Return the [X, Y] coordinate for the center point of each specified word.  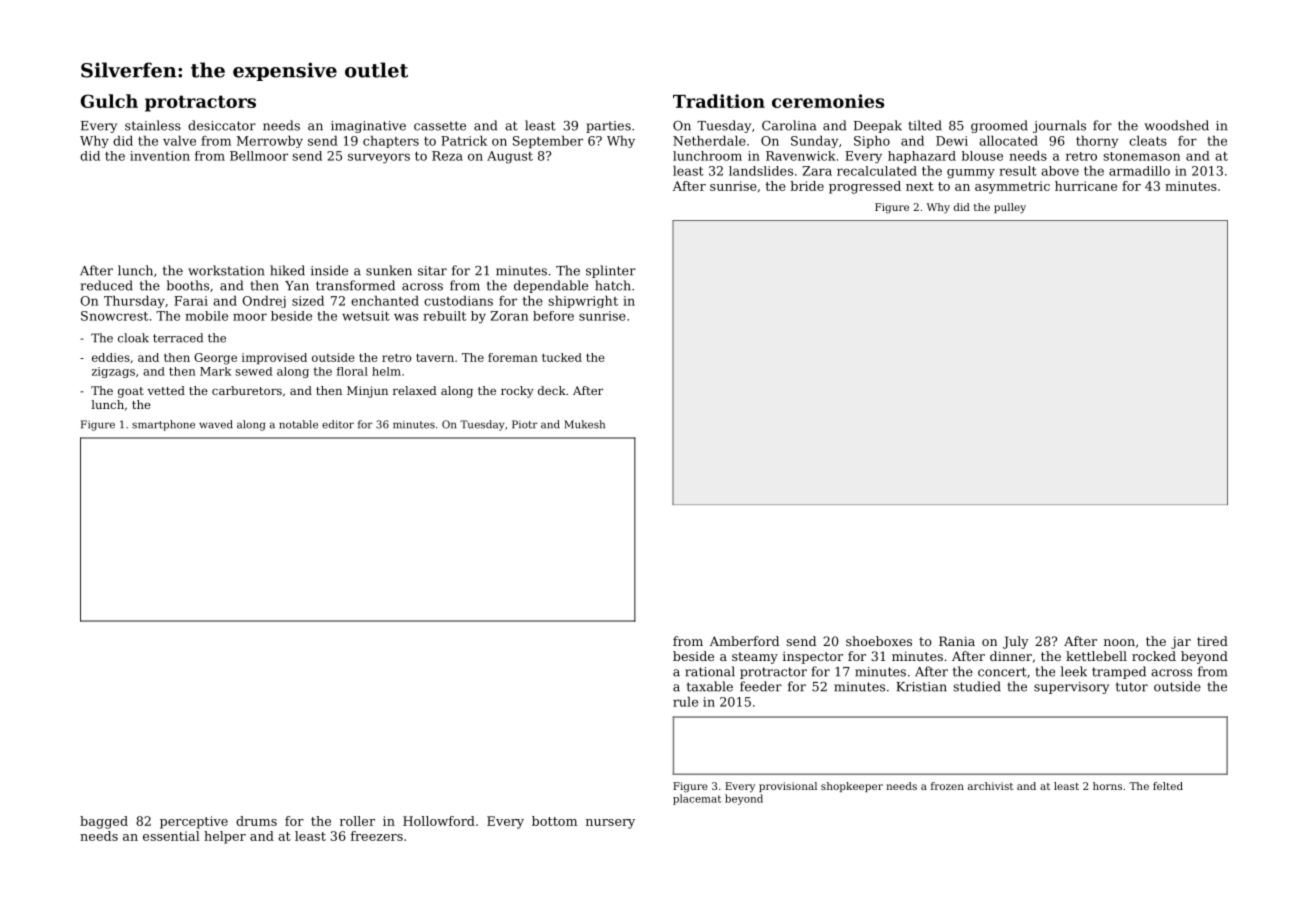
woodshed [1177, 125]
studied [977, 686]
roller [357, 821]
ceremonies [828, 101]
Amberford [744, 641]
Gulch [109, 101]
